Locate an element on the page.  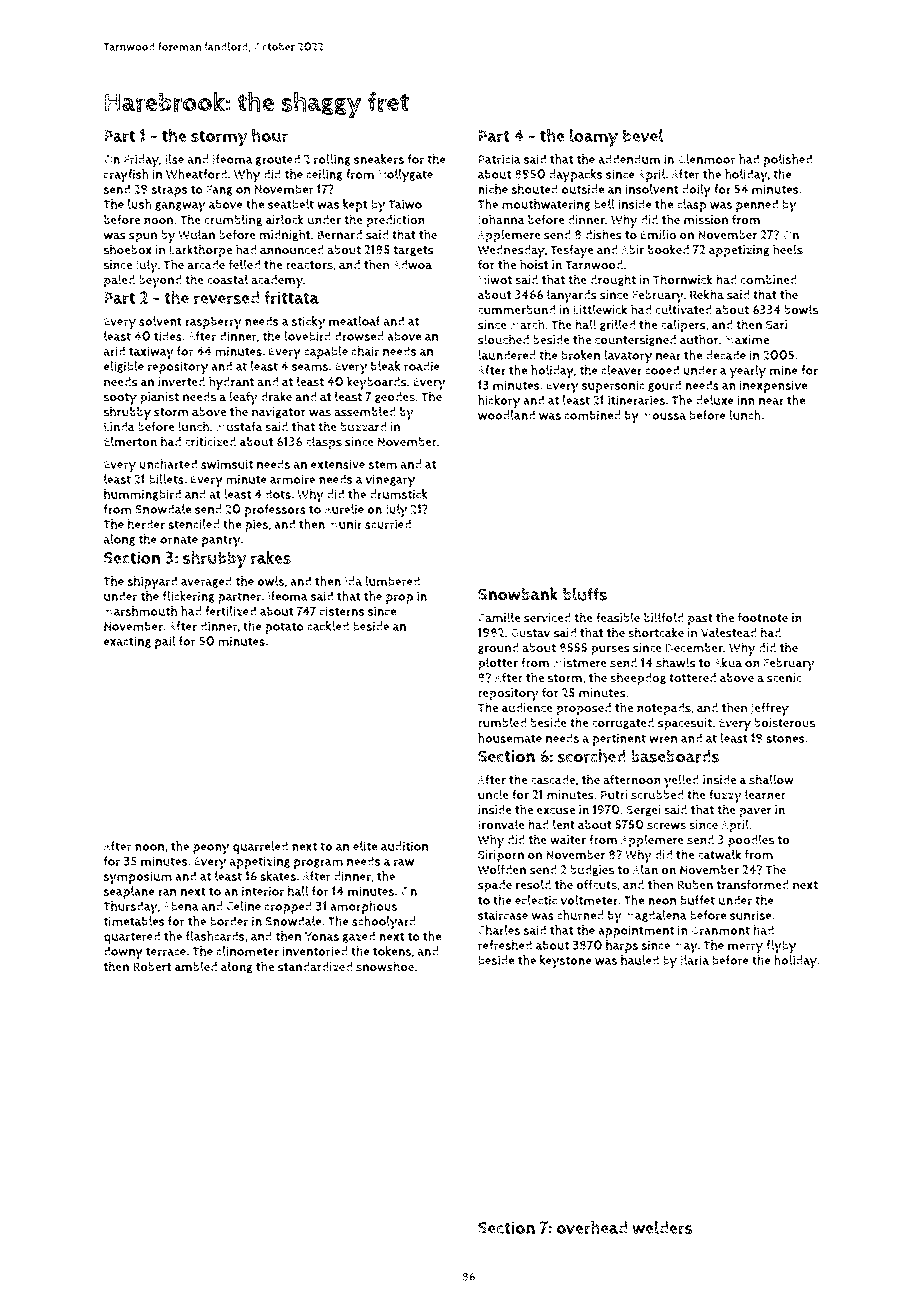
Robert is located at coordinates (152, 967).
